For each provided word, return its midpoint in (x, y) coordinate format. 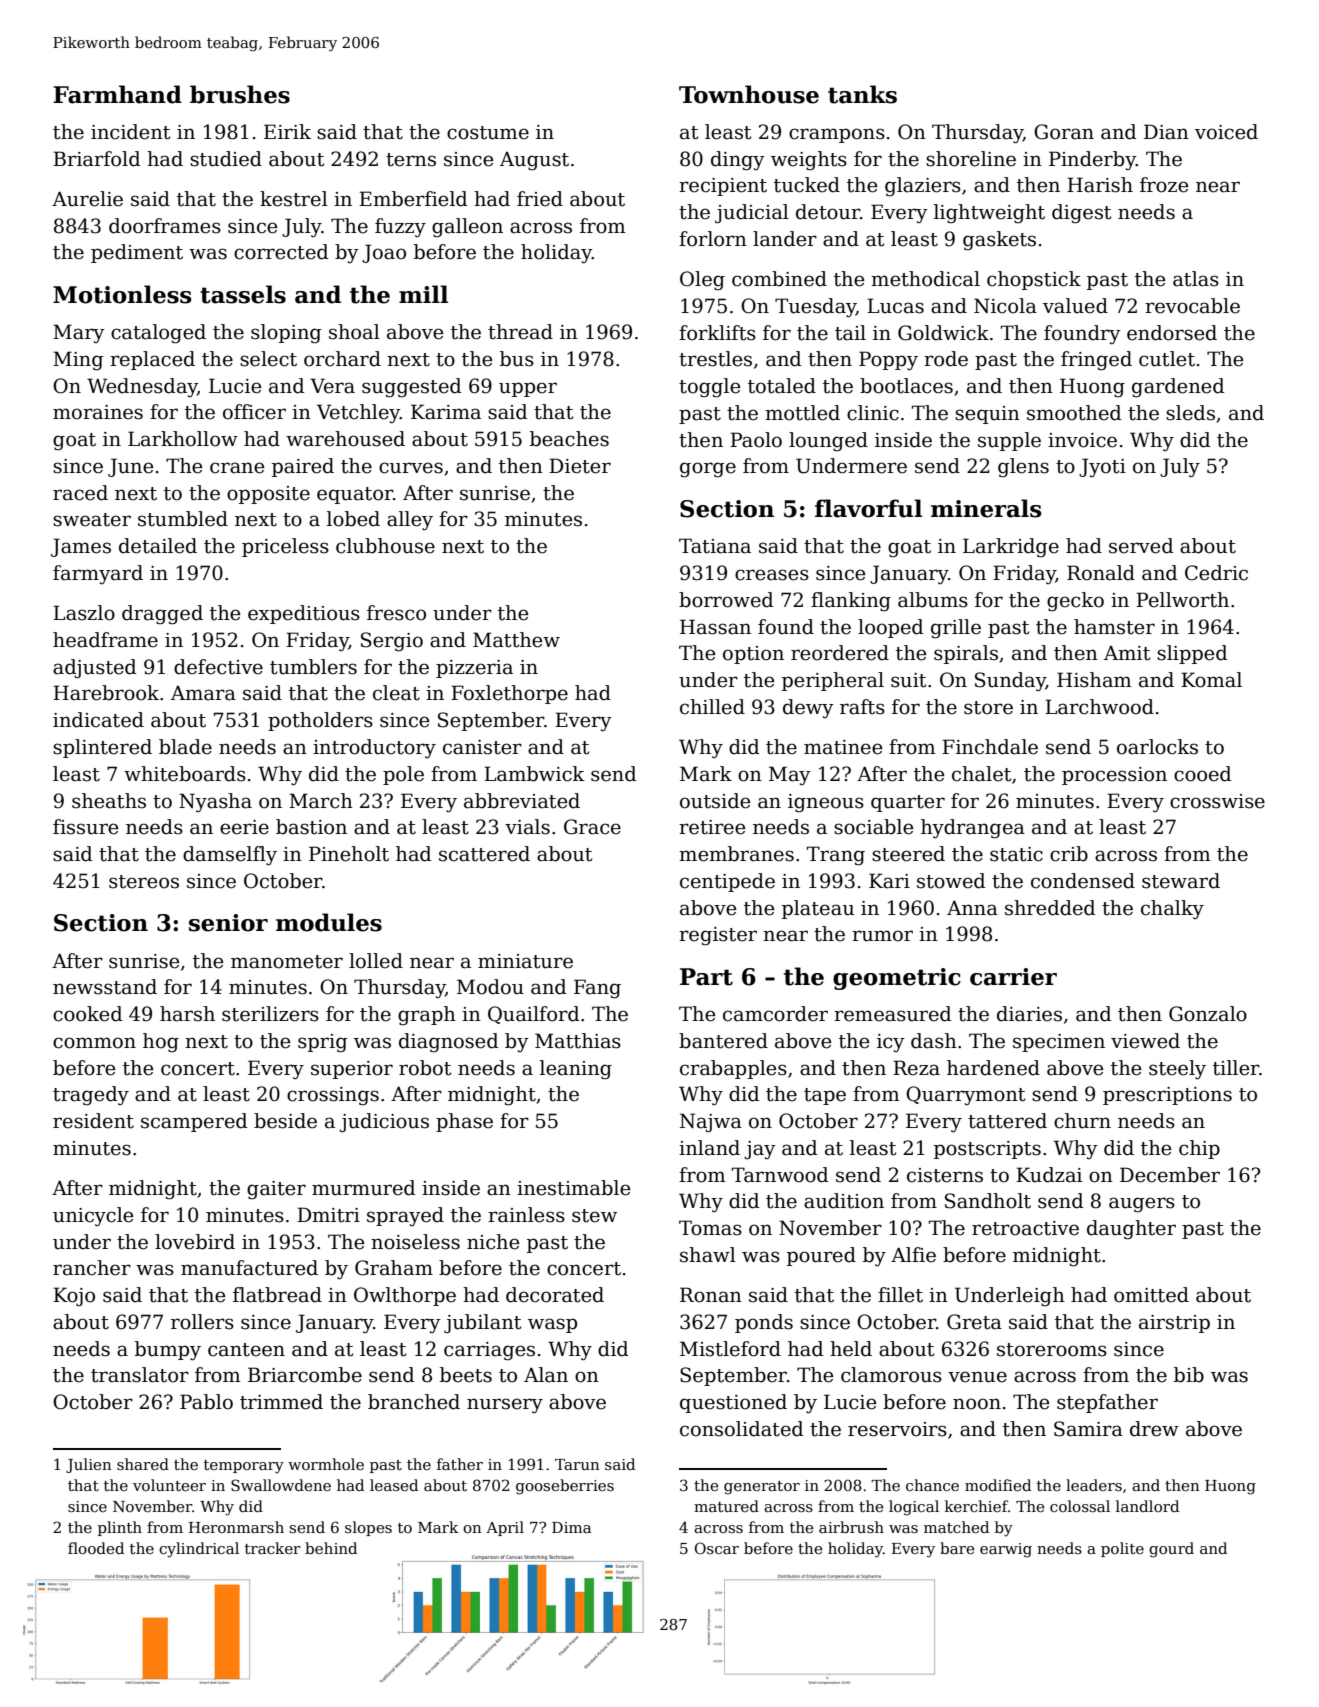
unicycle (93, 1216)
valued (1075, 306)
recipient (723, 187)
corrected (281, 252)
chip (1199, 1149)
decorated (555, 1295)
